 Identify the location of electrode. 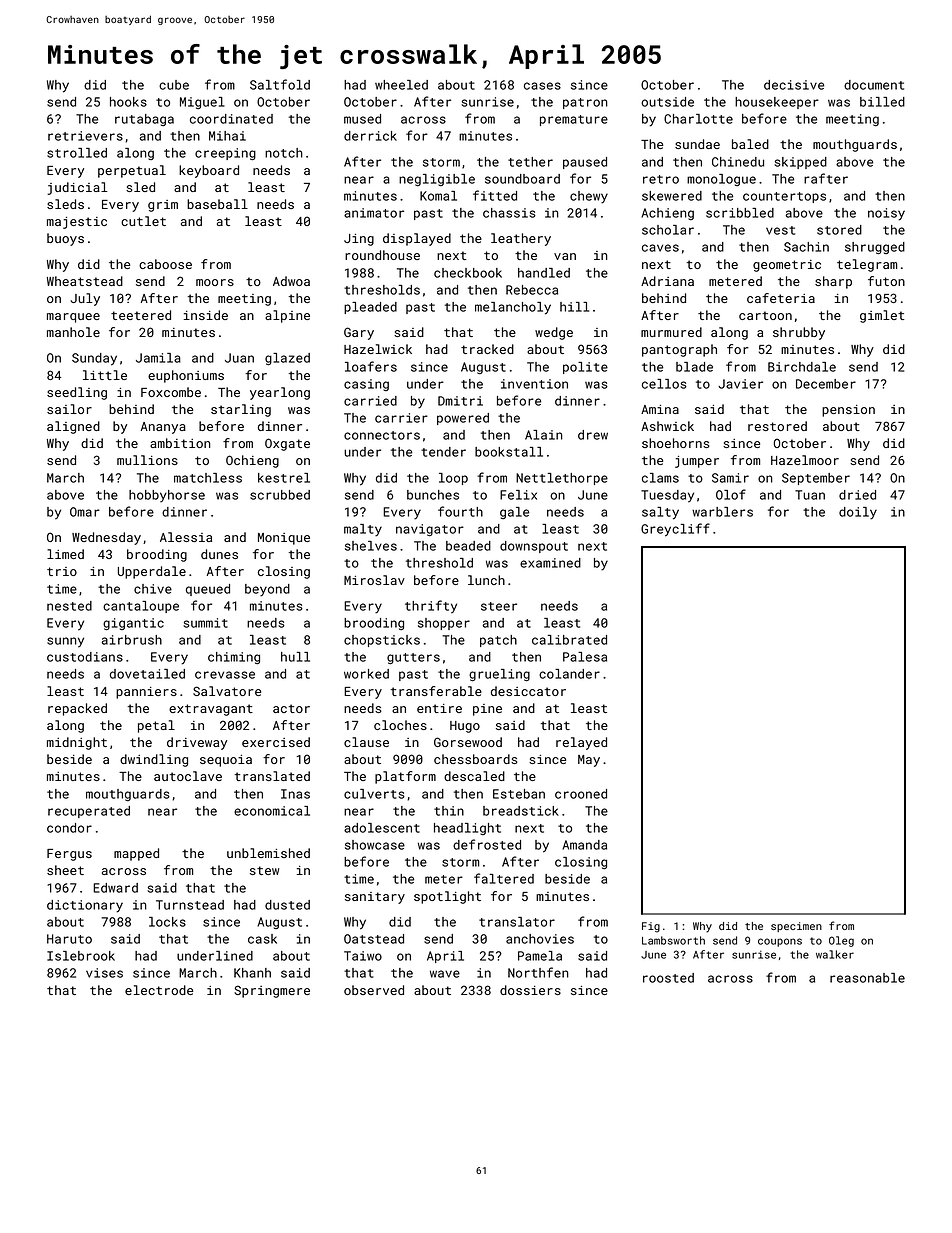
(159, 990).
